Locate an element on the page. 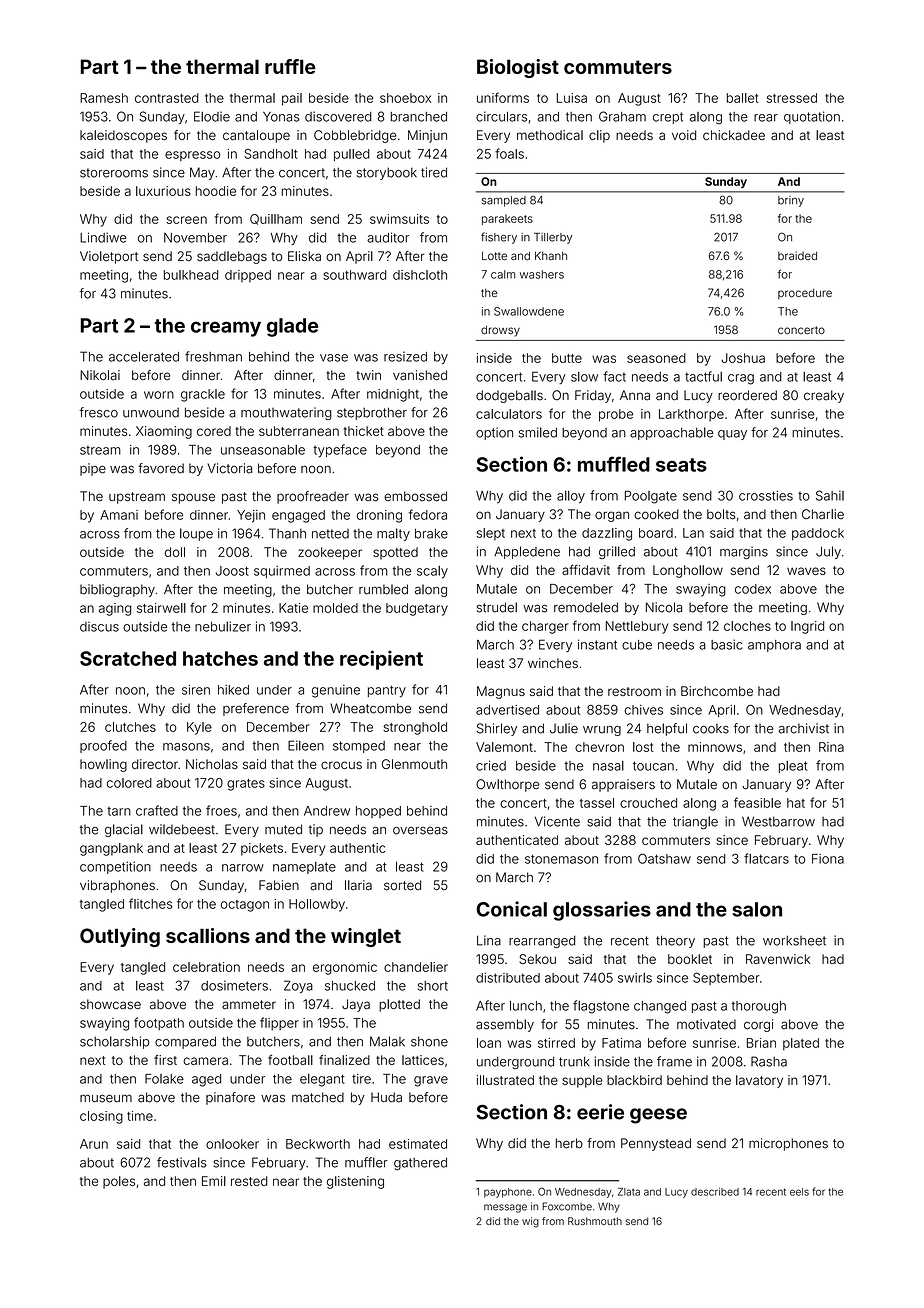  Graham is located at coordinates (622, 116).
